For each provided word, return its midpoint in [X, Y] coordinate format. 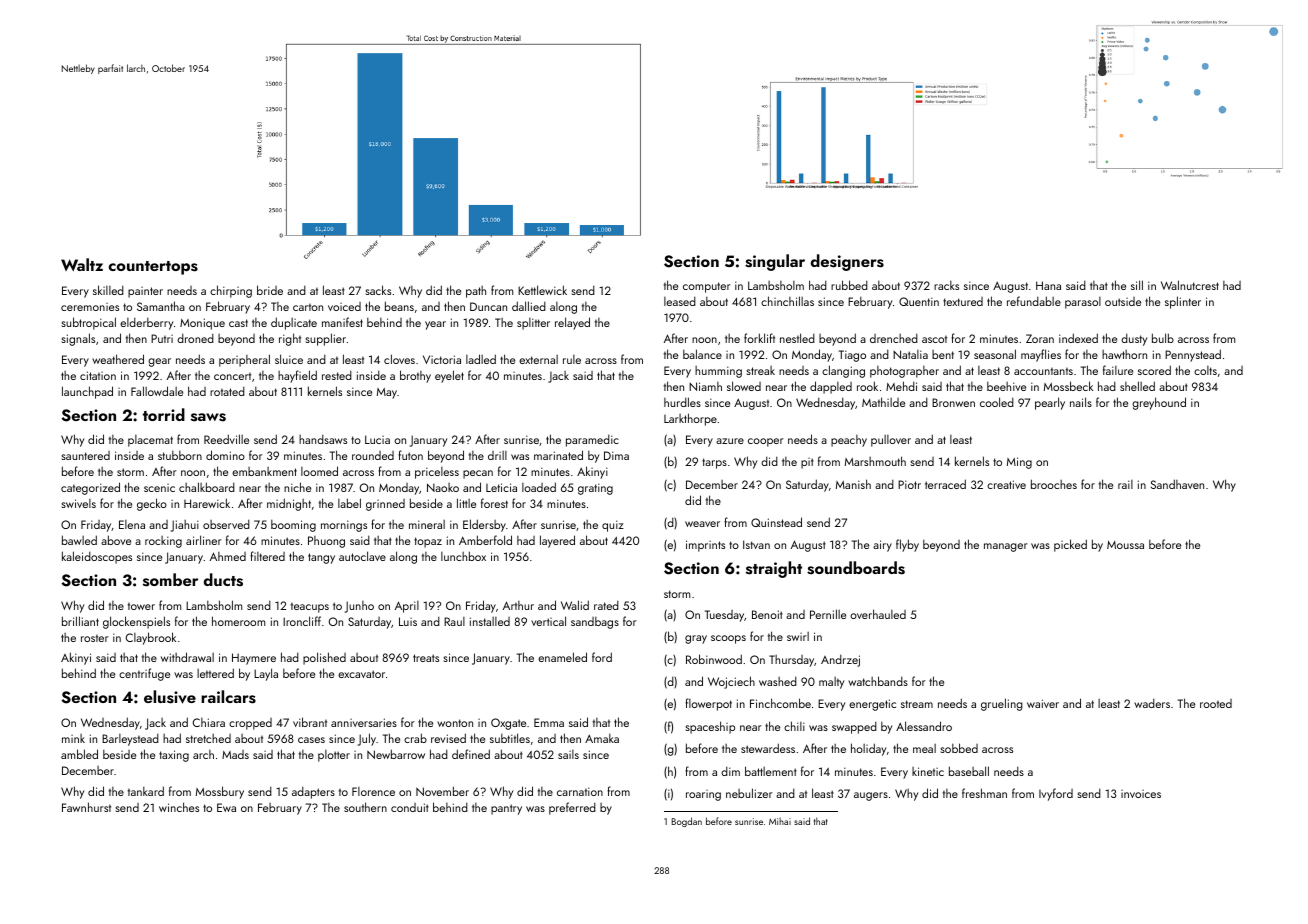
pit [807, 463]
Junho [359, 607]
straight [774, 569]
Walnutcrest [1190, 285]
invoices [1141, 794]
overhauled [878, 614]
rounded [373, 455]
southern [365, 807]
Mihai [780, 821]
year [435, 325]
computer [706, 287]
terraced [945, 484]
